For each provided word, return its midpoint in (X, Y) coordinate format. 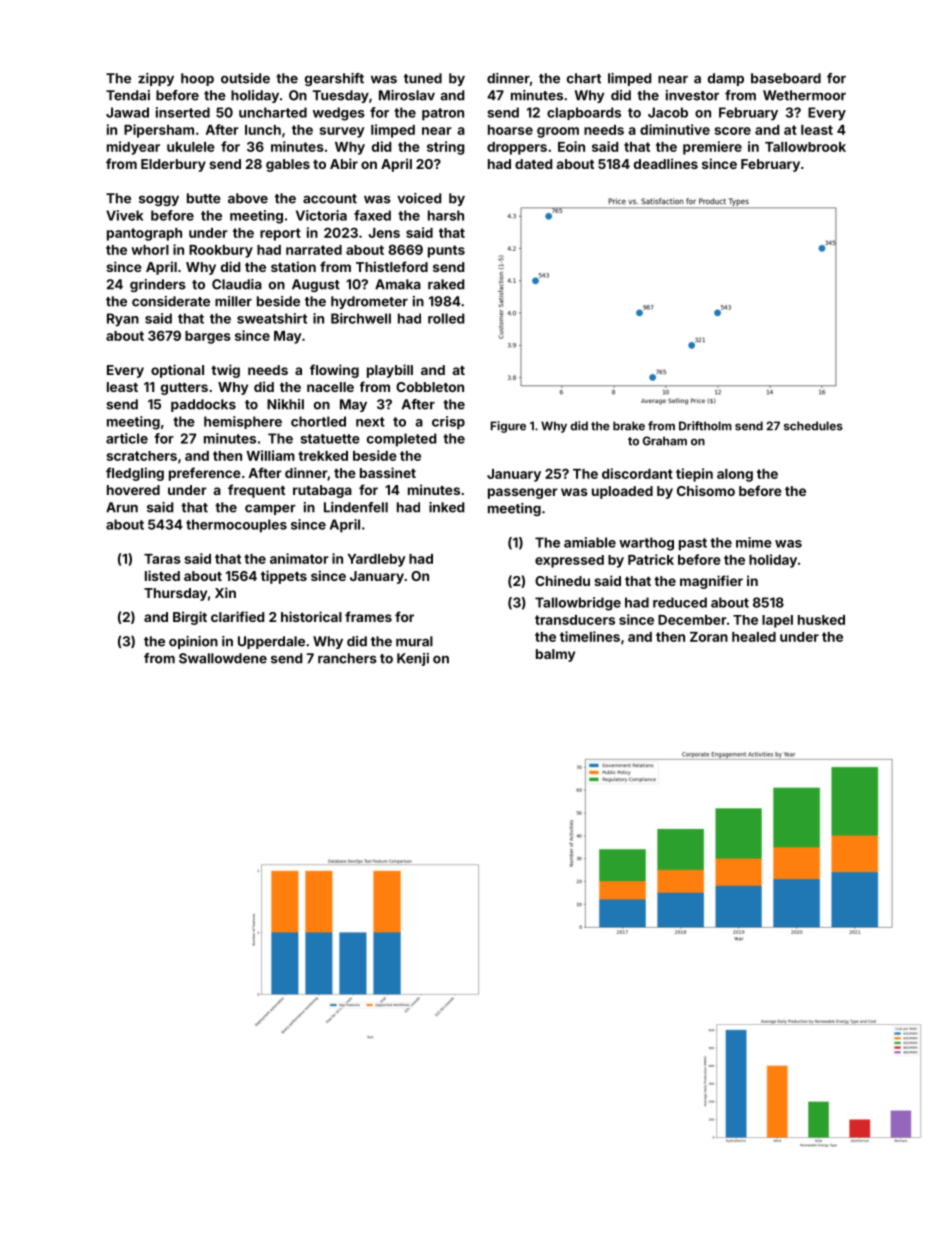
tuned (423, 78)
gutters (184, 389)
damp (726, 79)
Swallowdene (223, 658)
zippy (156, 79)
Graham (665, 441)
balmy (555, 655)
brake (629, 426)
